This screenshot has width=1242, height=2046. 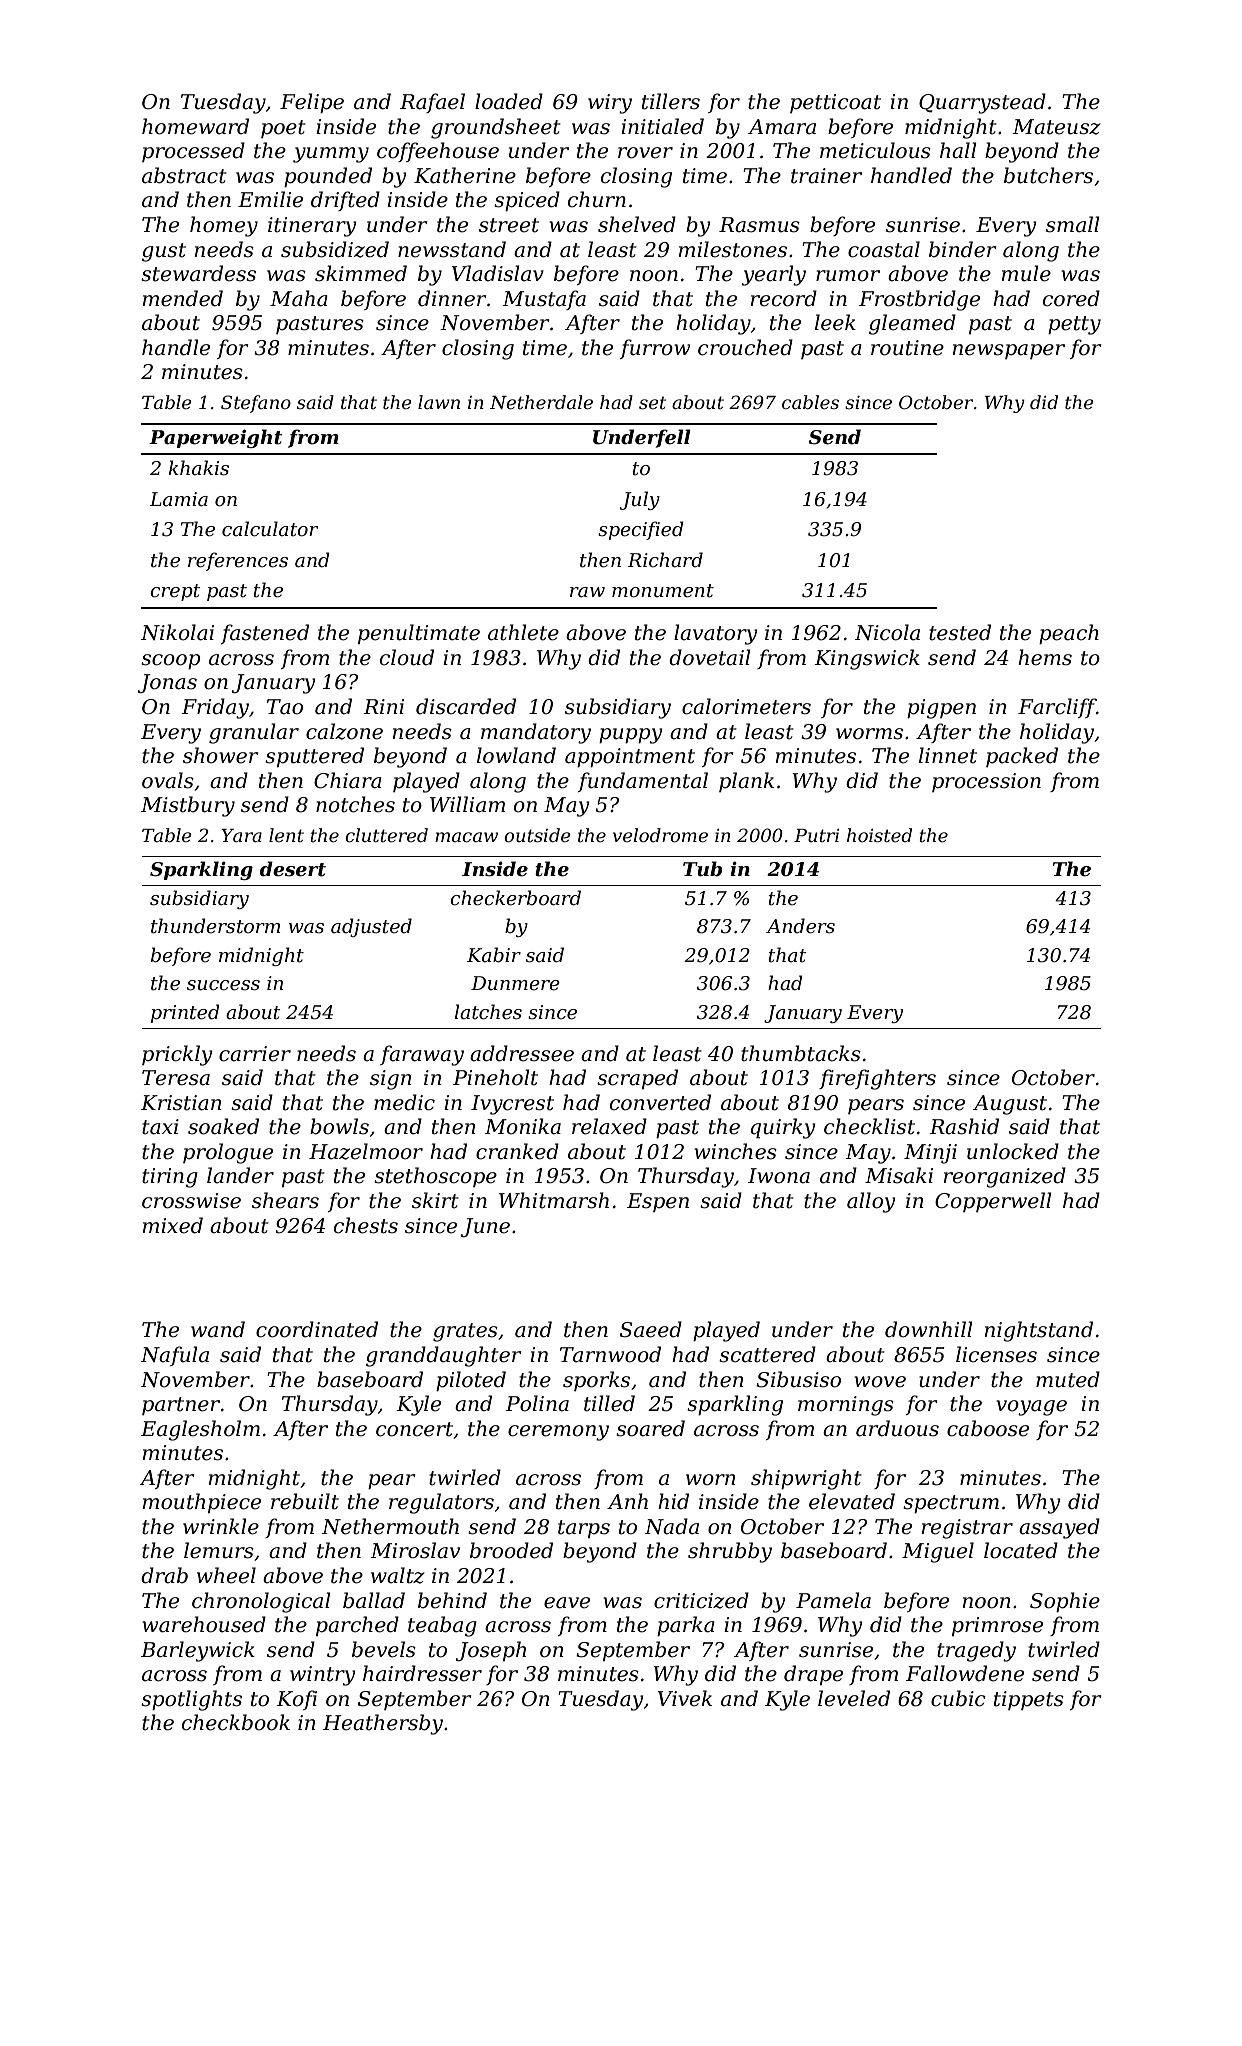 What do you see at coordinates (175, 592) in the screenshot?
I see `crept` at bounding box center [175, 592].
